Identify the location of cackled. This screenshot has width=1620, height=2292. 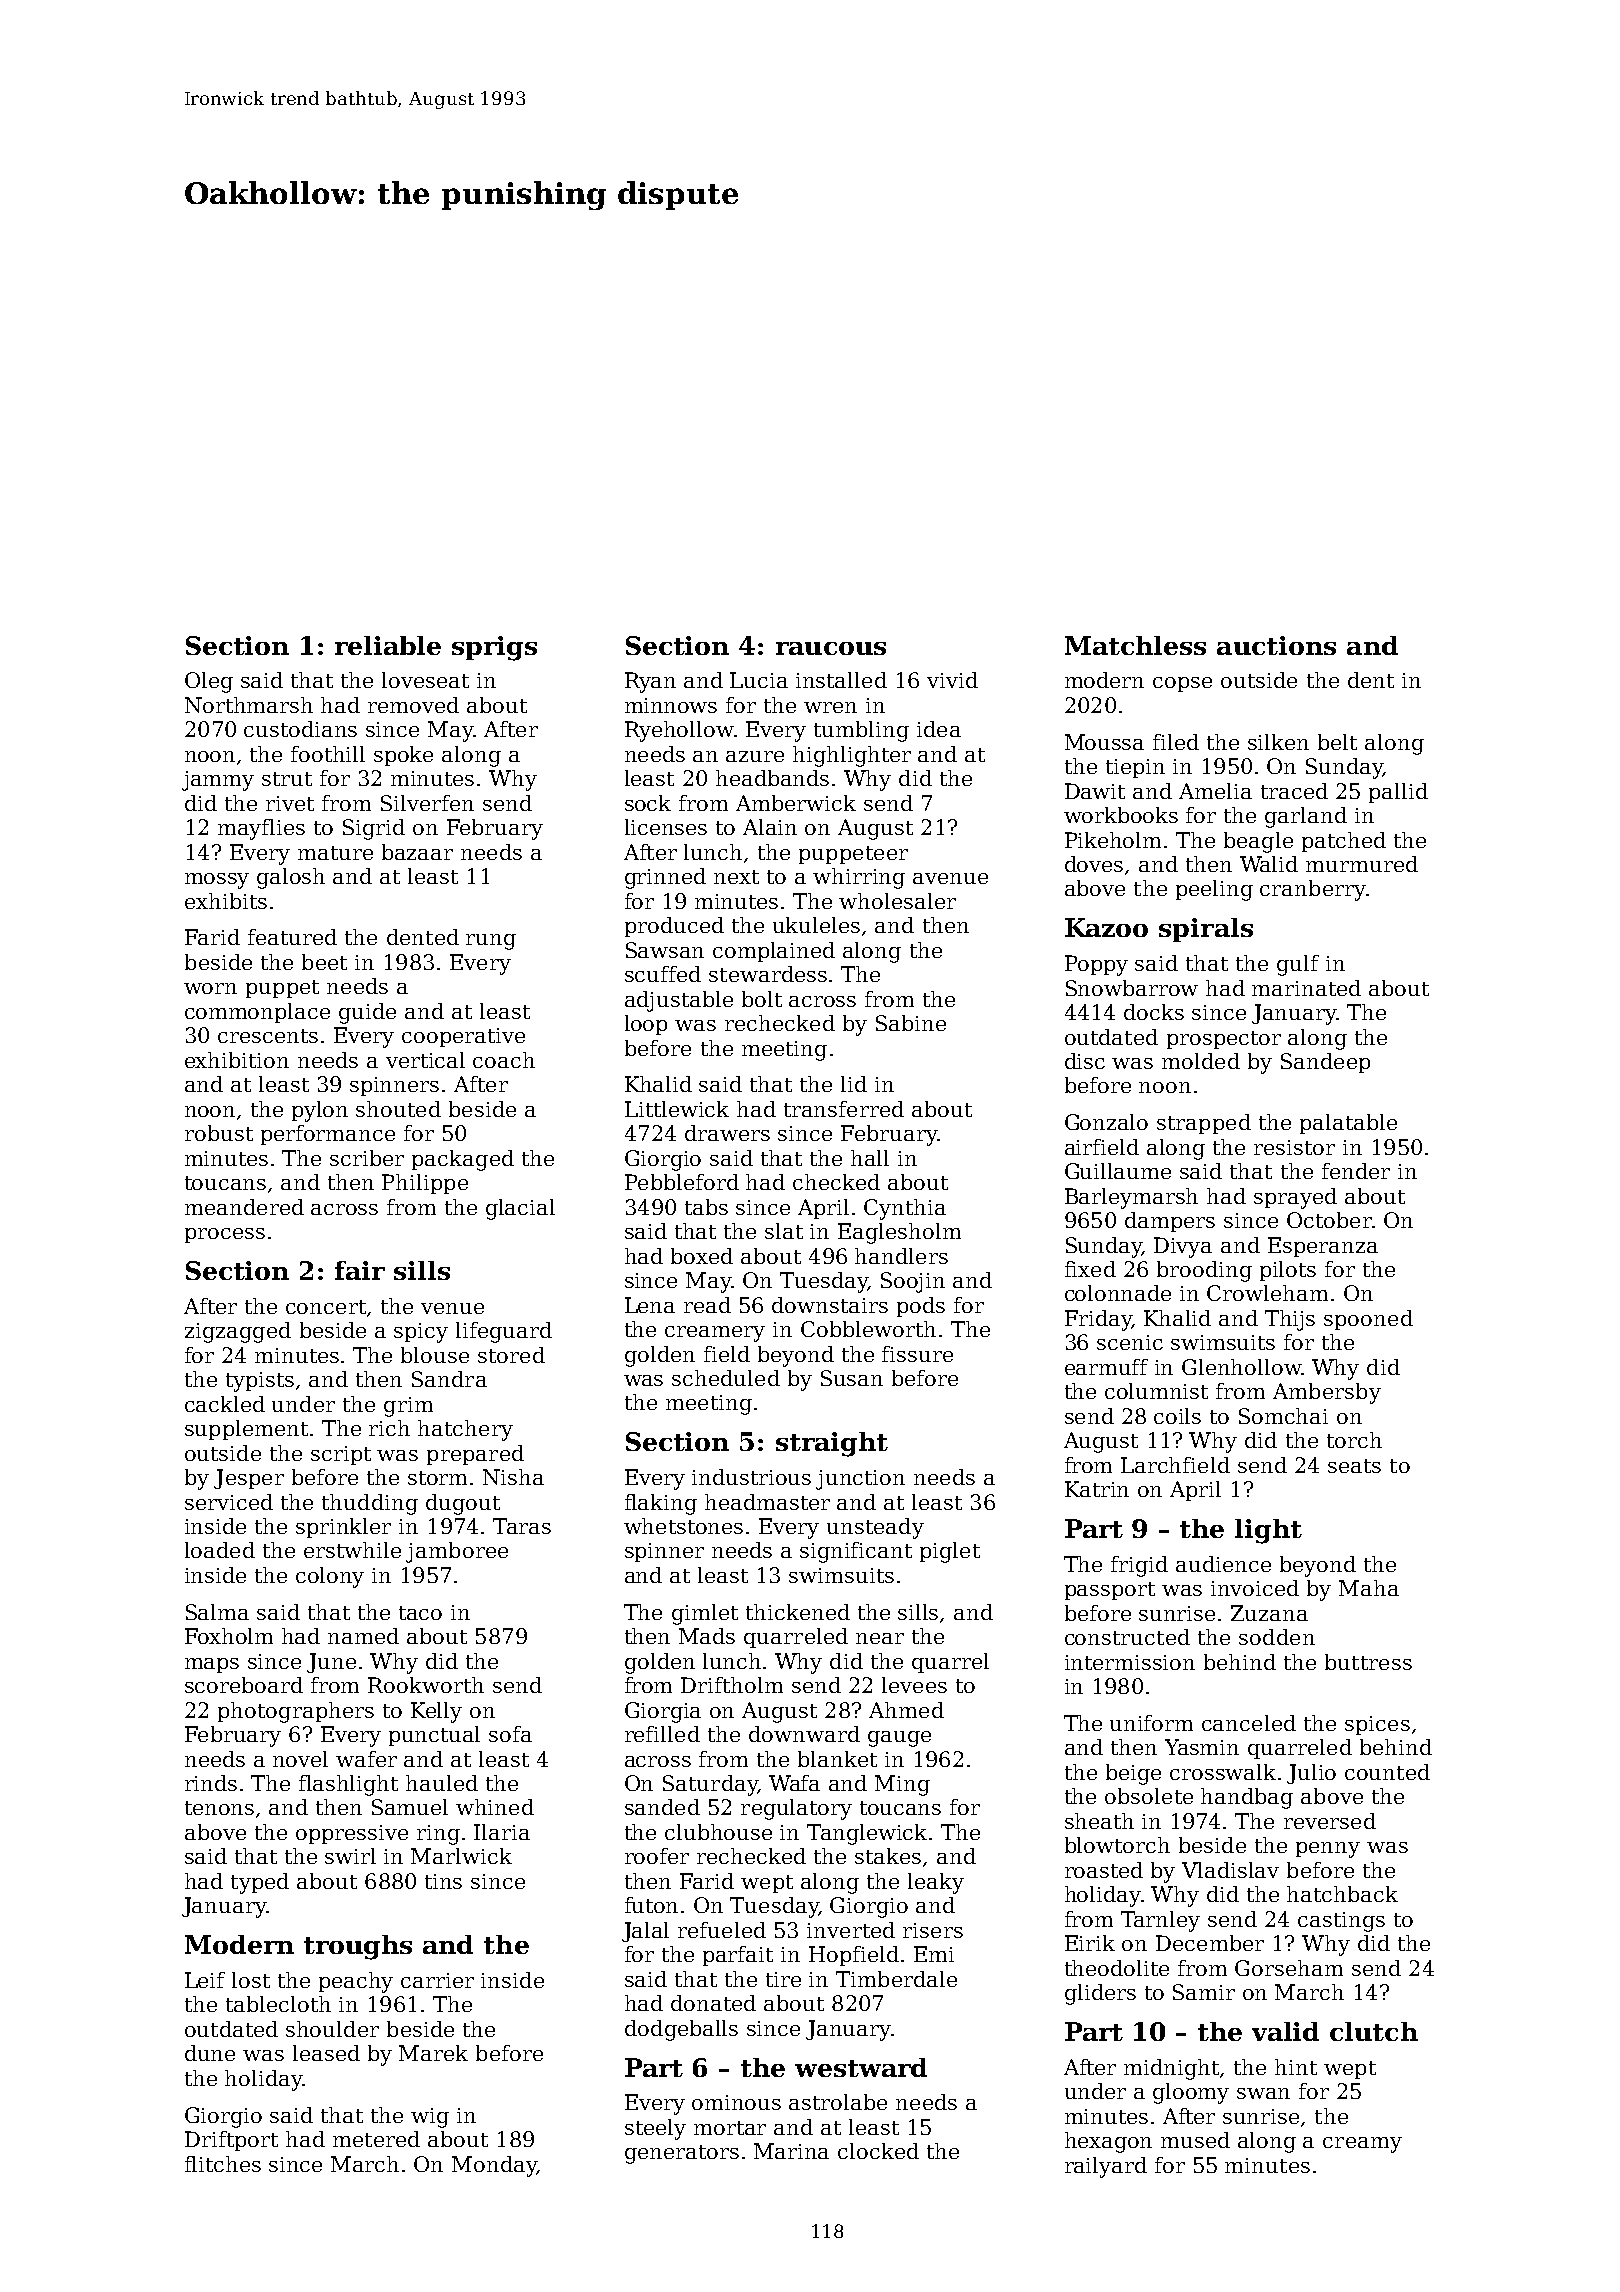
(225, 1404).
